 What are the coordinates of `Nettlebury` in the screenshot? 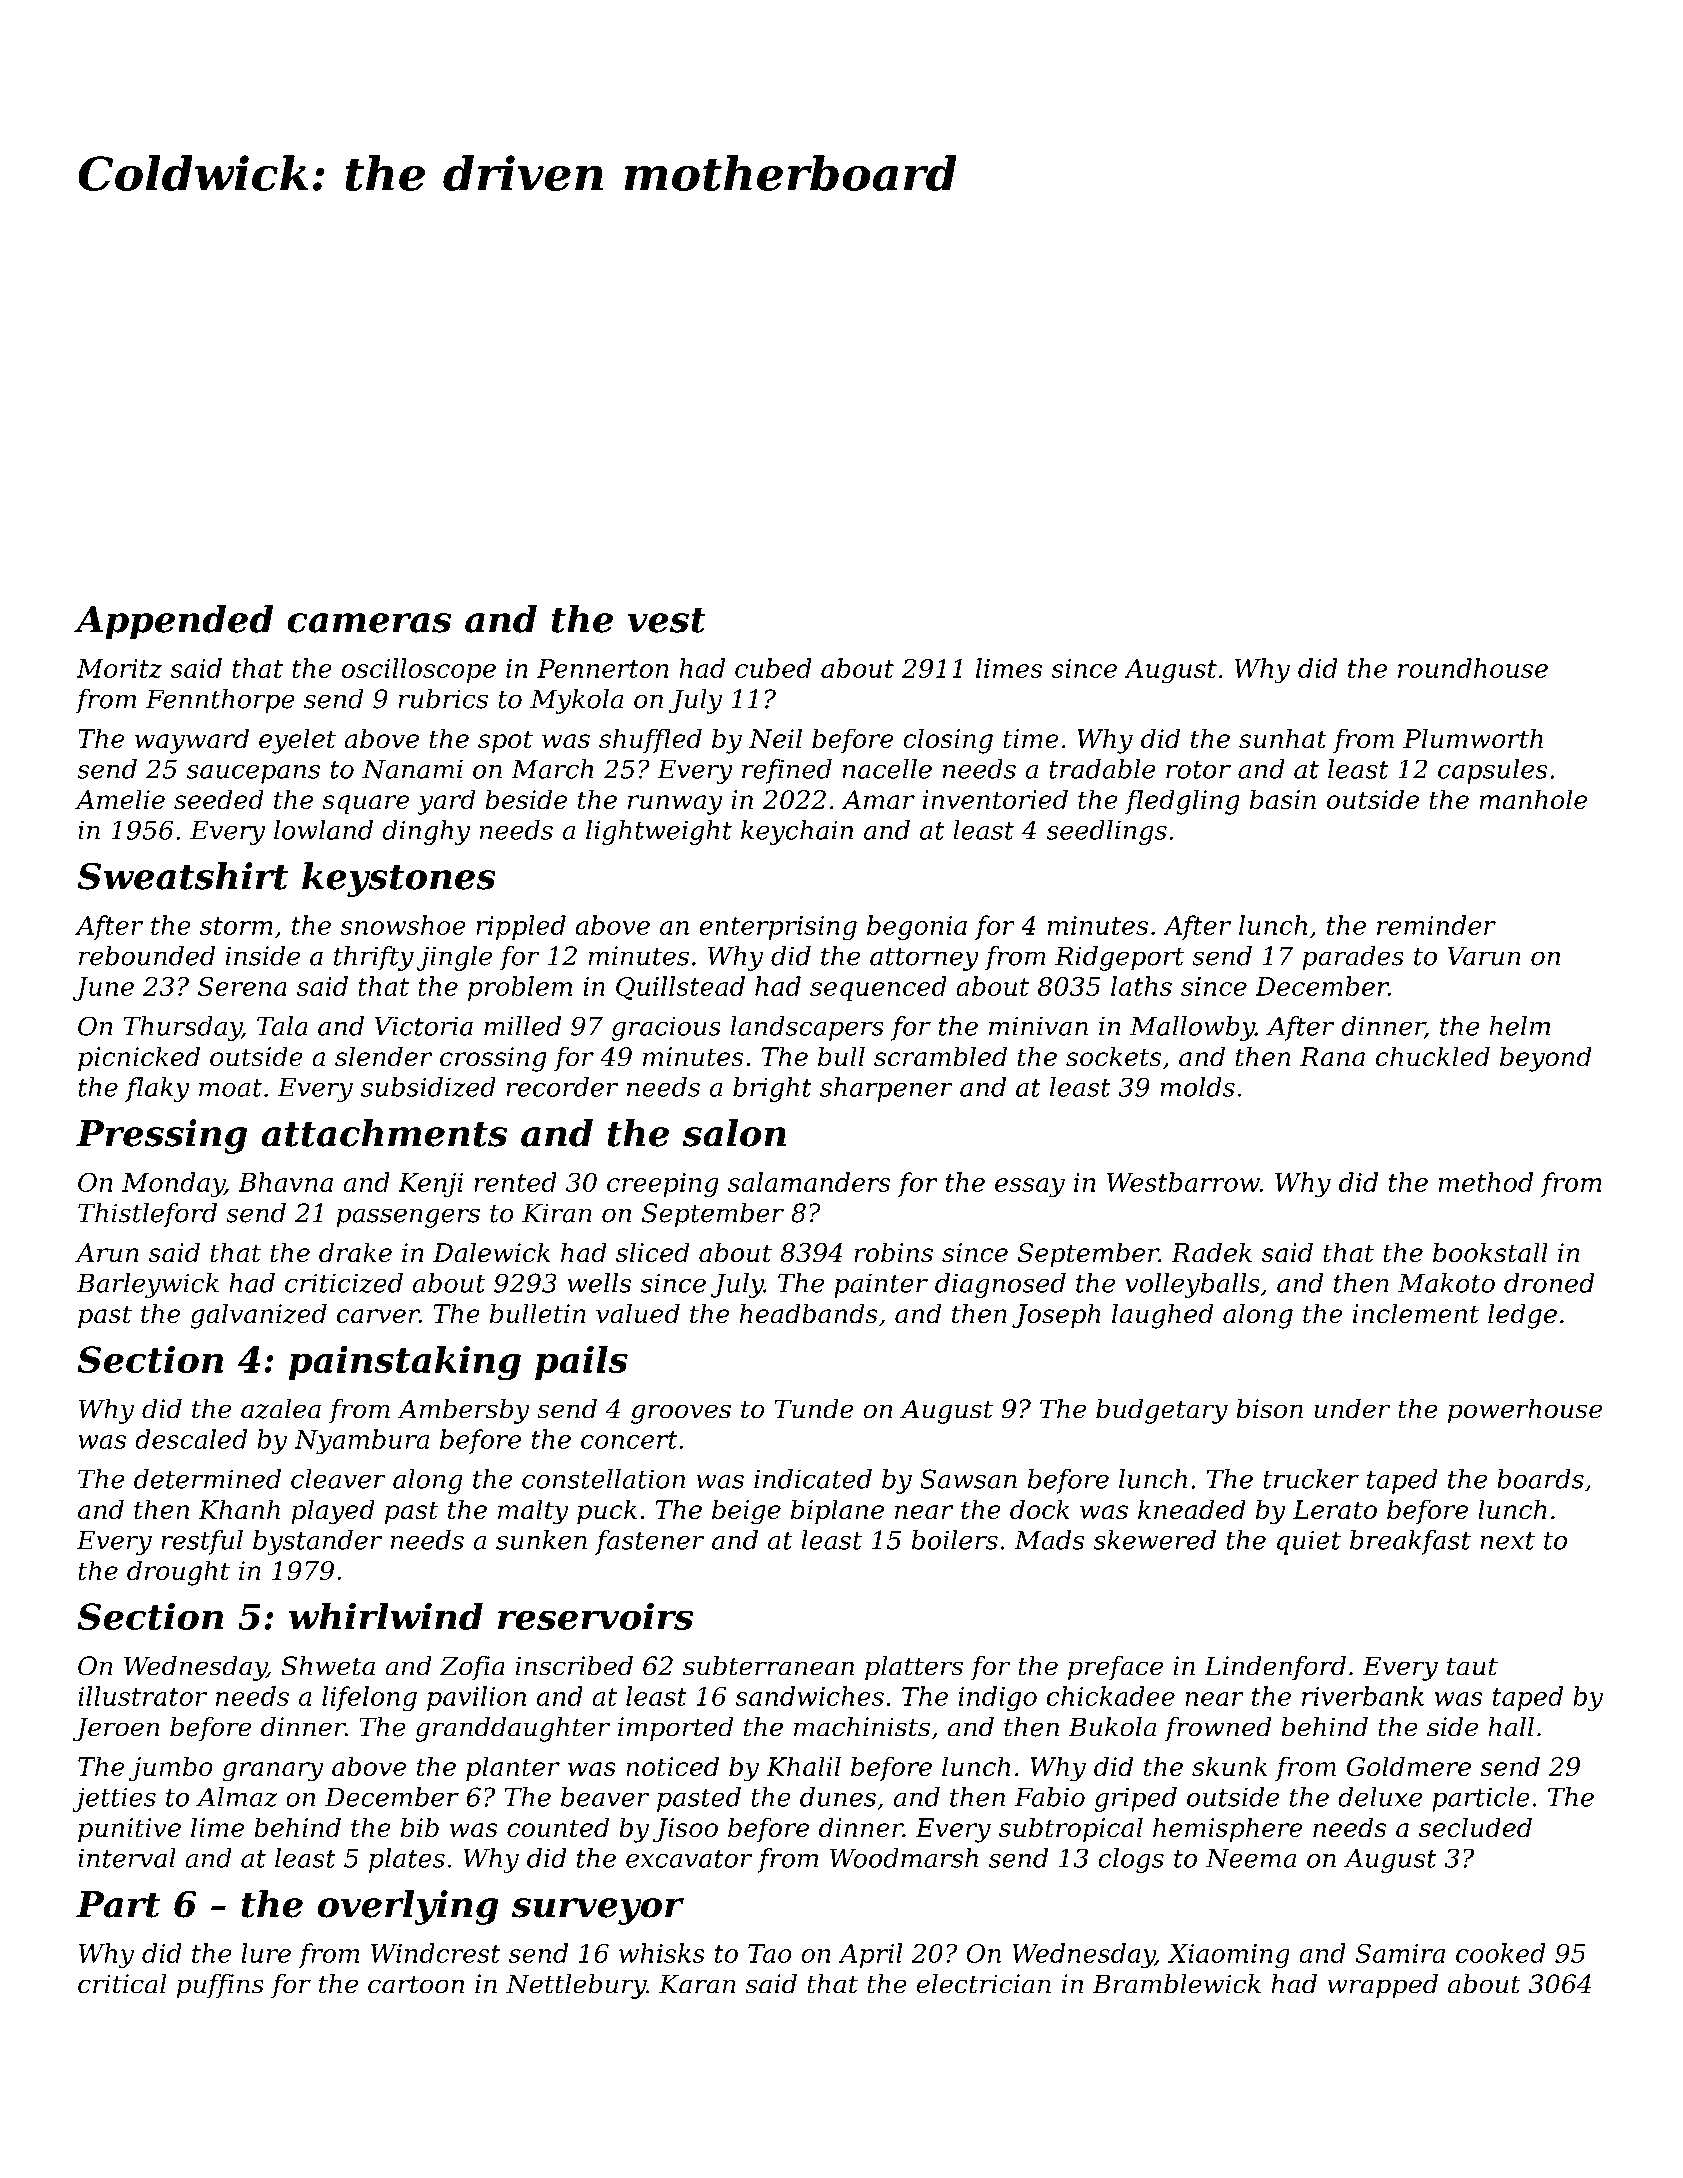 It's located at (576, 1986).
